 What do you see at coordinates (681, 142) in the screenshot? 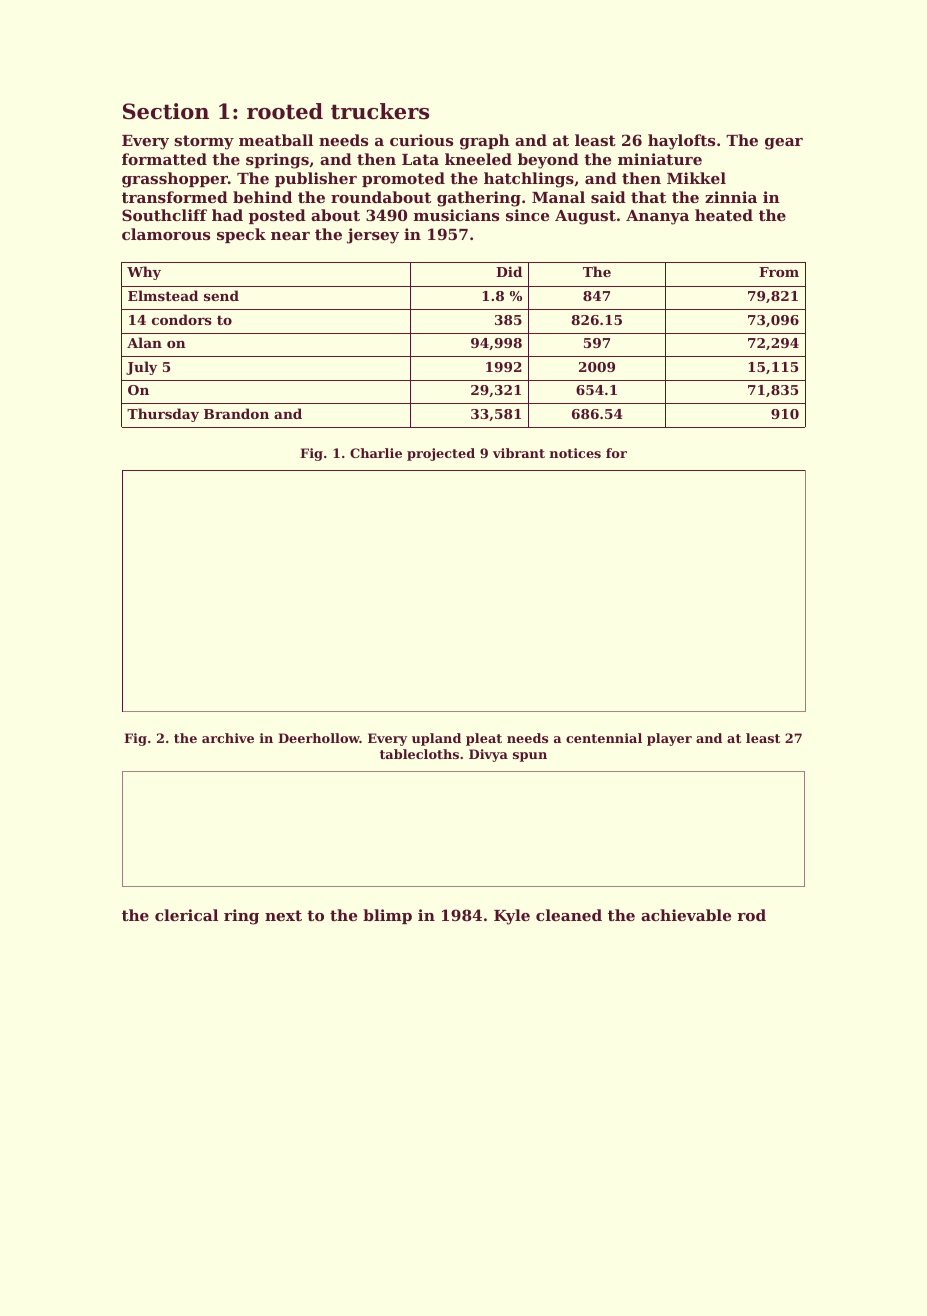
I see `haylofts` at bounding box center [681, 142].
